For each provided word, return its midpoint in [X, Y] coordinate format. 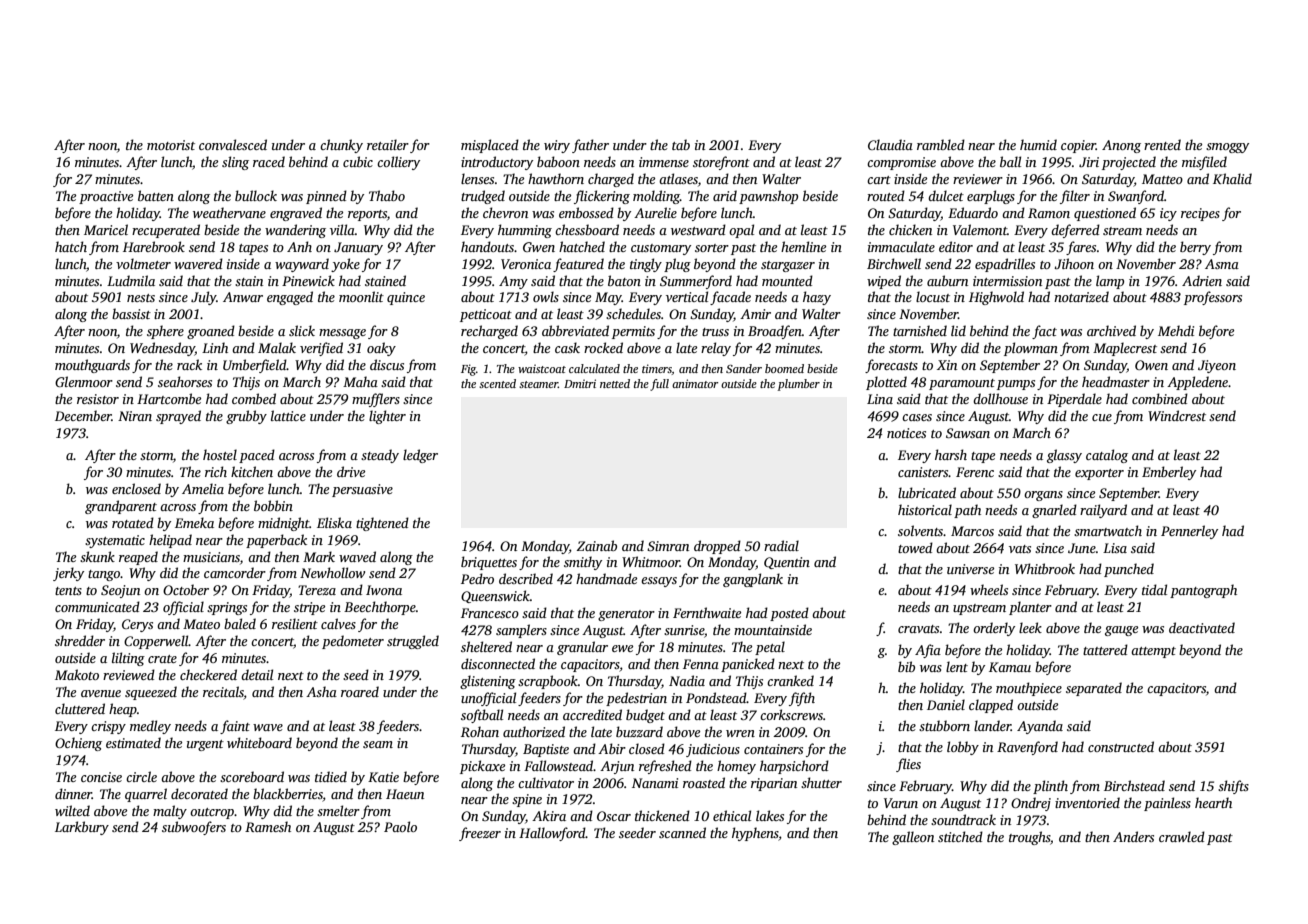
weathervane [229, 212]
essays [659, 582]
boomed [784, 368]
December [83, 415]
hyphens [755, 834]
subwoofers [194, 828]
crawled [1182, 836]
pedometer [353, 642]
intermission [1007, 281]
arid [725, 195]
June [1082, 548]
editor [956, 246]
